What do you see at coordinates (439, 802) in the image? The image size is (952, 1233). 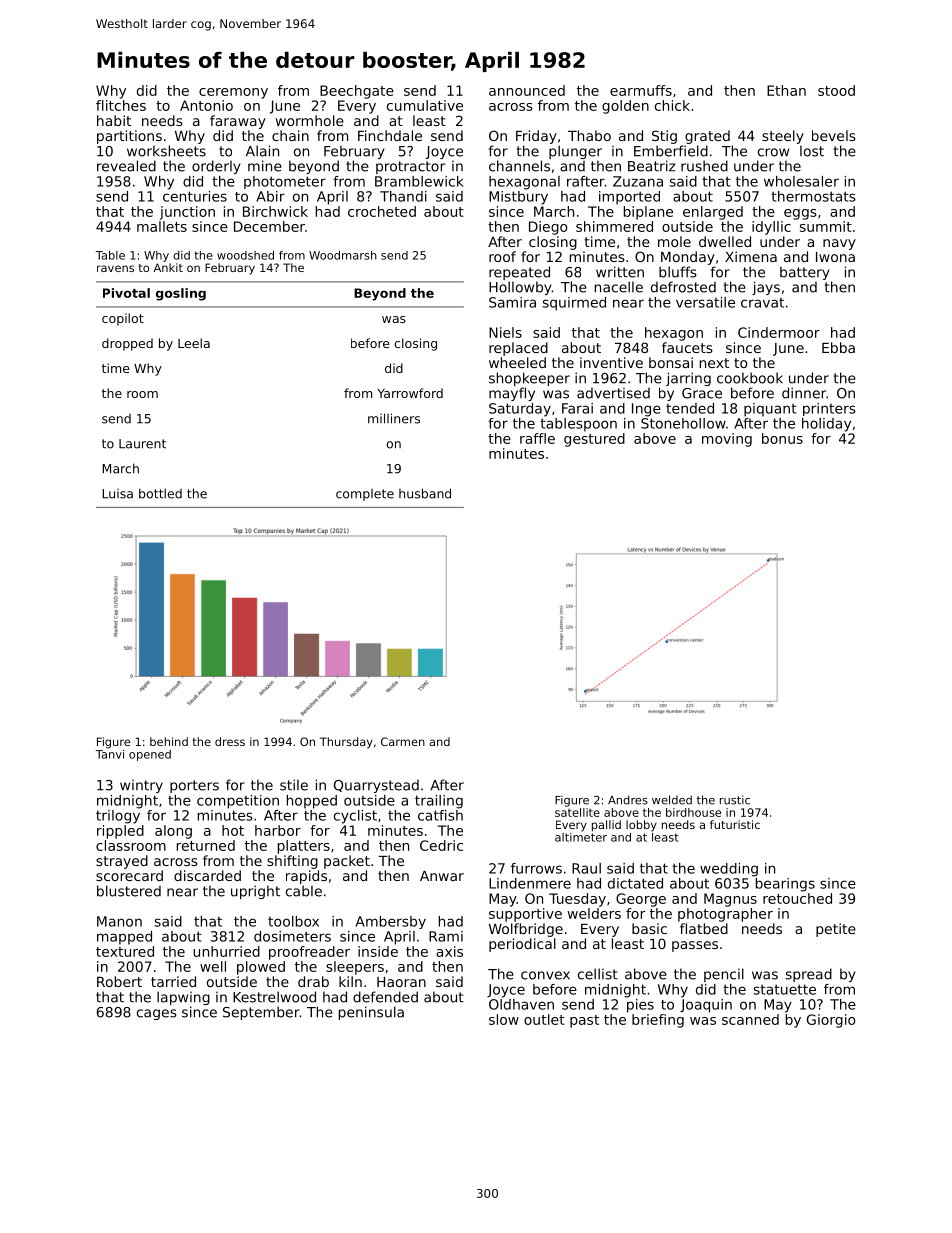 I see `trailing` at bounding box center [439, 802].
